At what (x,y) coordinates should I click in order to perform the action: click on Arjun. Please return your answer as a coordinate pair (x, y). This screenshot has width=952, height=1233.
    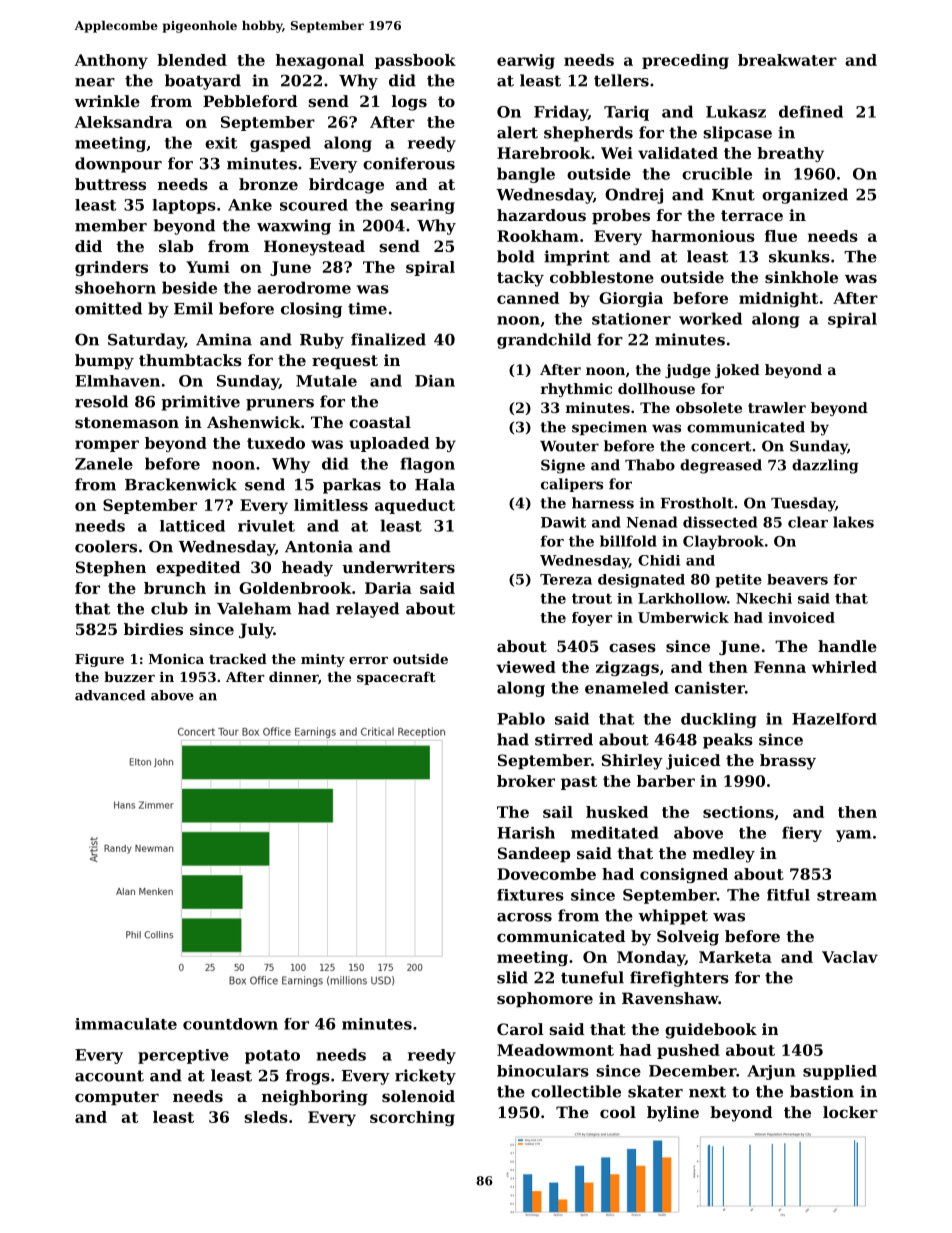
    Looking at the image, I should click on (771, 1072).
